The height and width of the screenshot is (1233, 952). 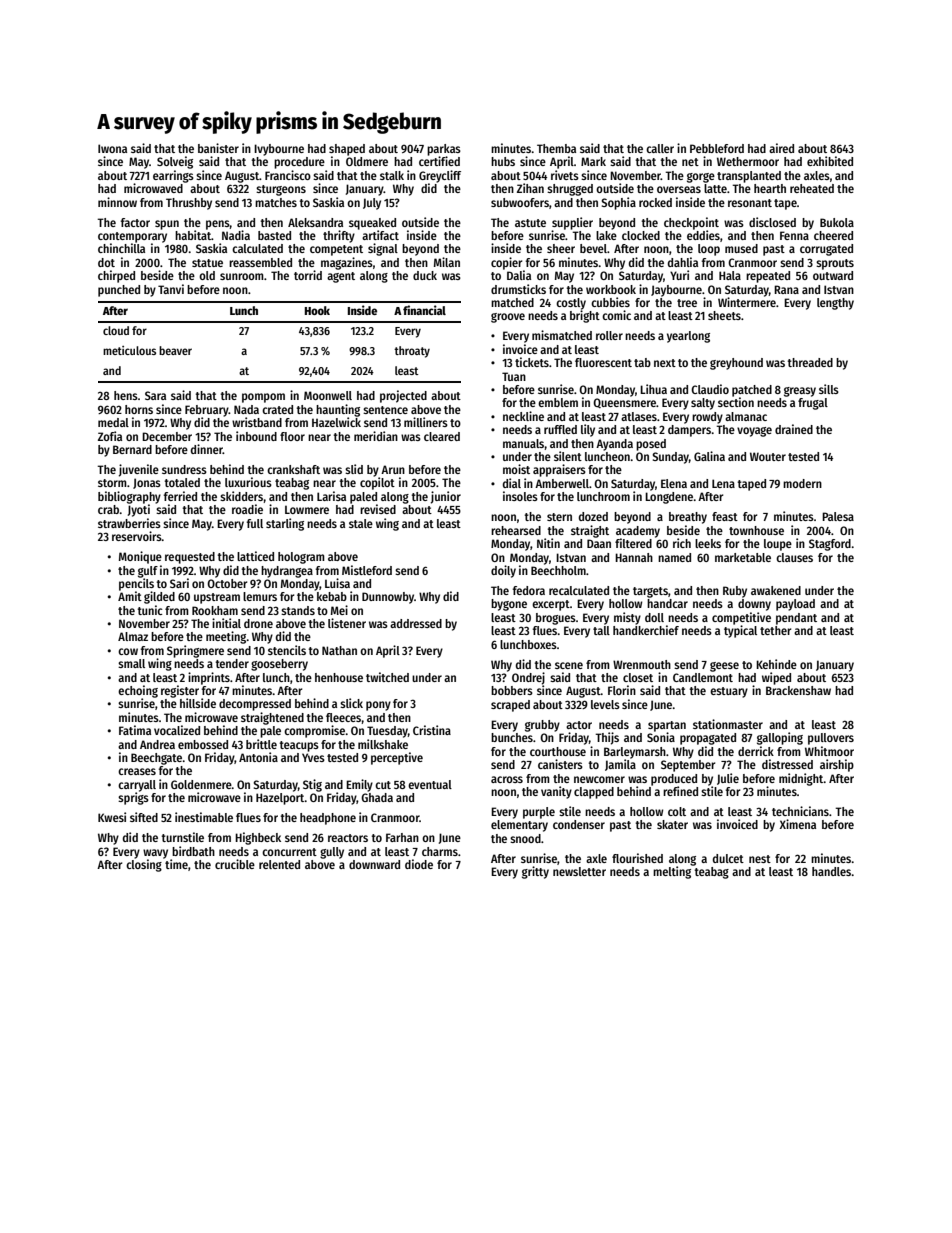 I want to click on Iwona, so click(x=112, y=148).
